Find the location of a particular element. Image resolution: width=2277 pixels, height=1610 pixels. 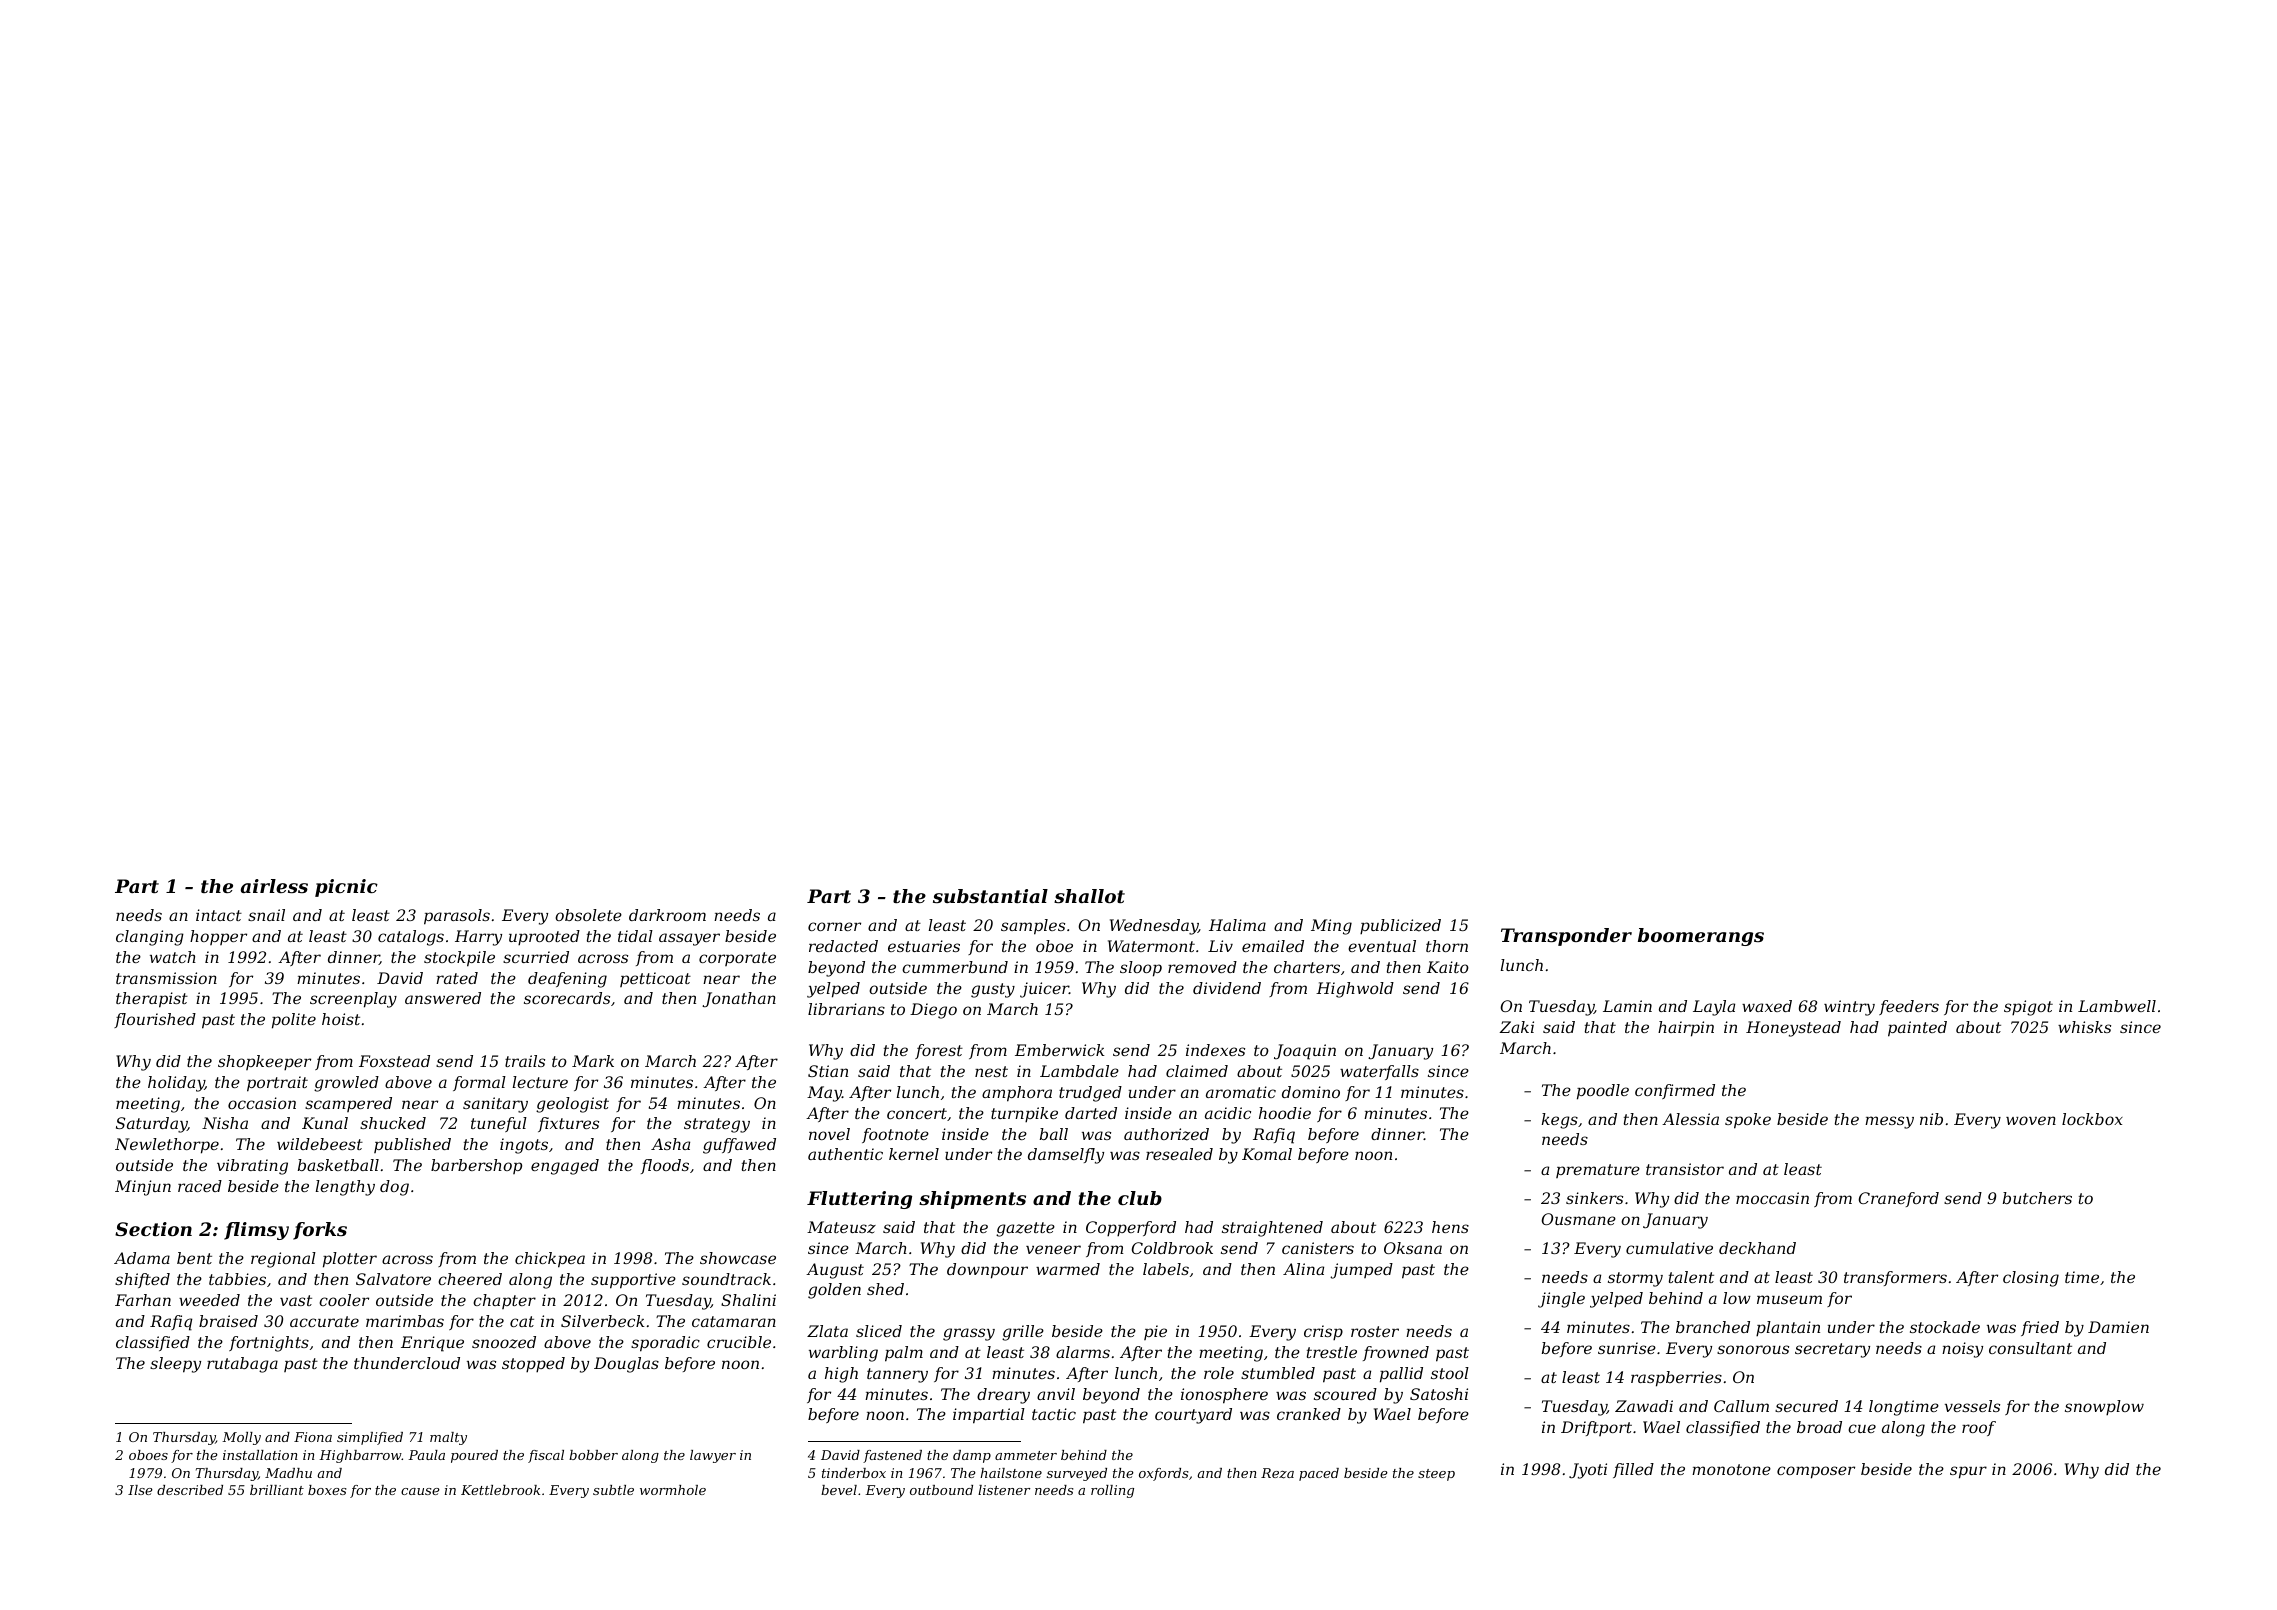

described is located at coordinates (190, 1490).
